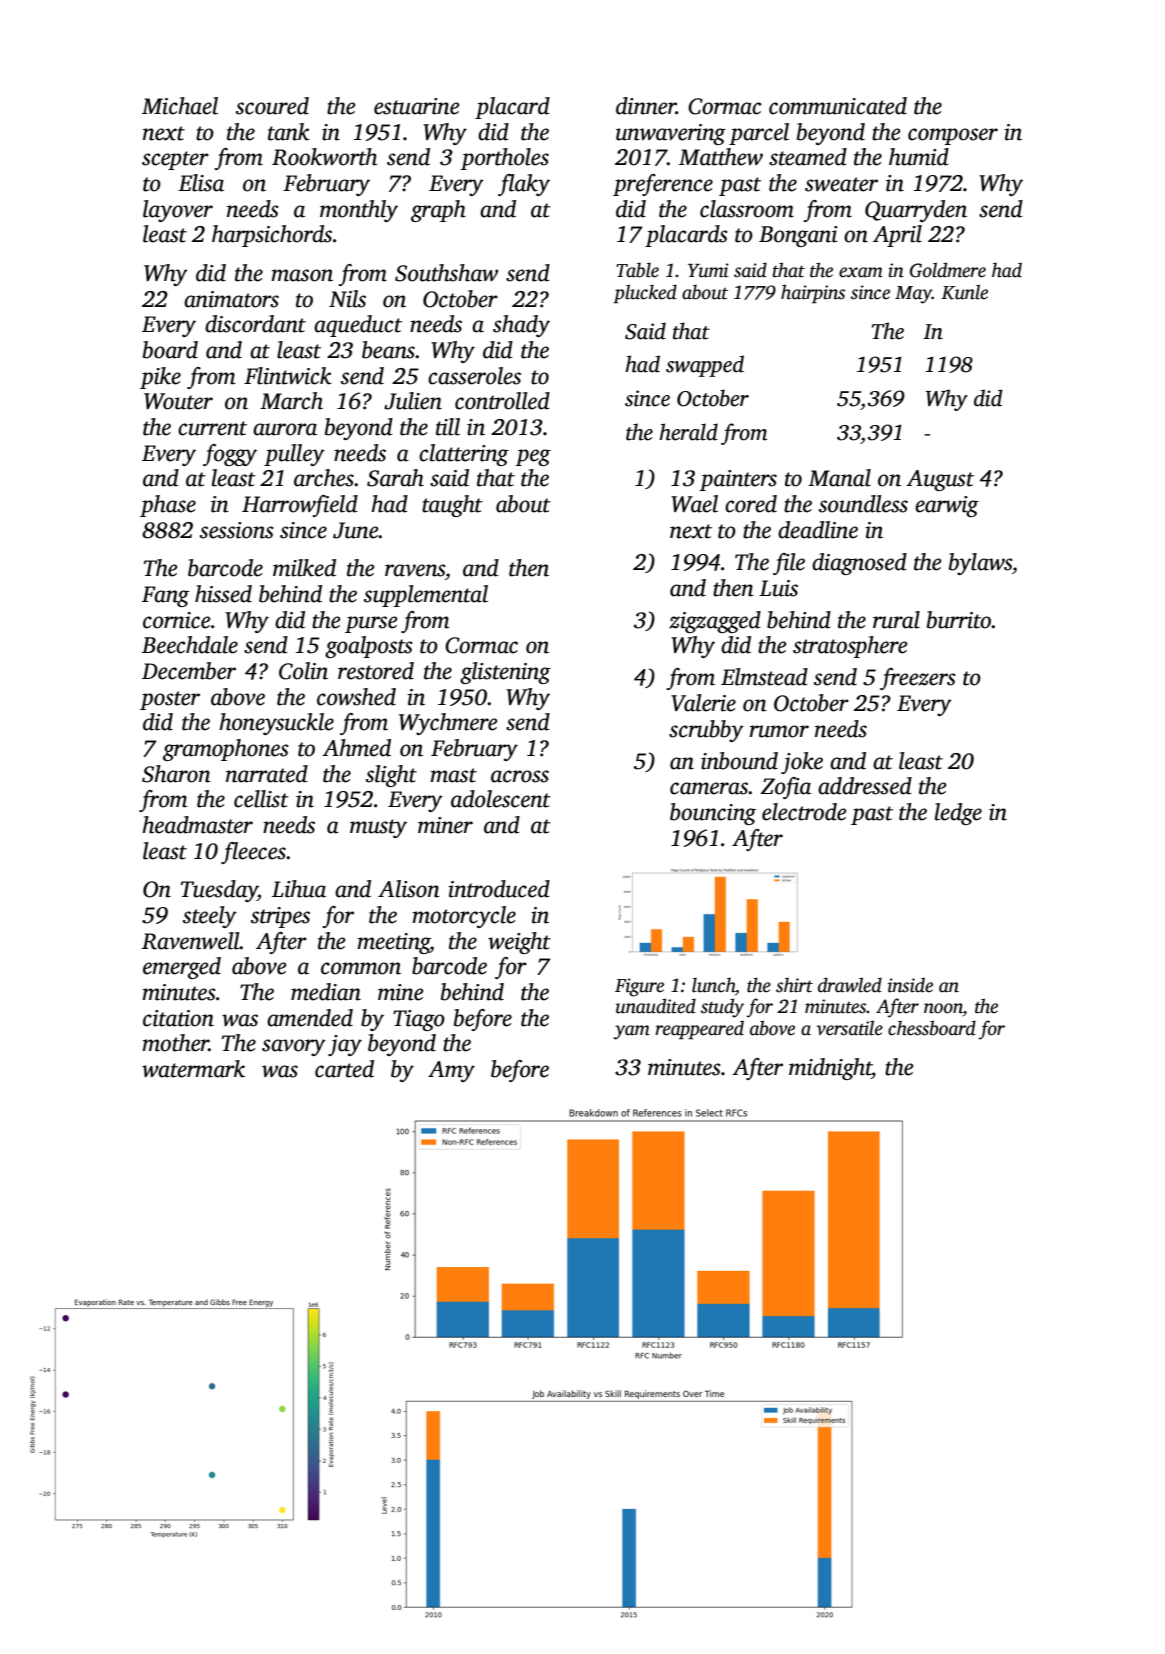 The height and width of the document is (1654, 1165). What do you see at coordinates (863, 504) in the document?
I see `soundless` at bounding box center [863, 504].
